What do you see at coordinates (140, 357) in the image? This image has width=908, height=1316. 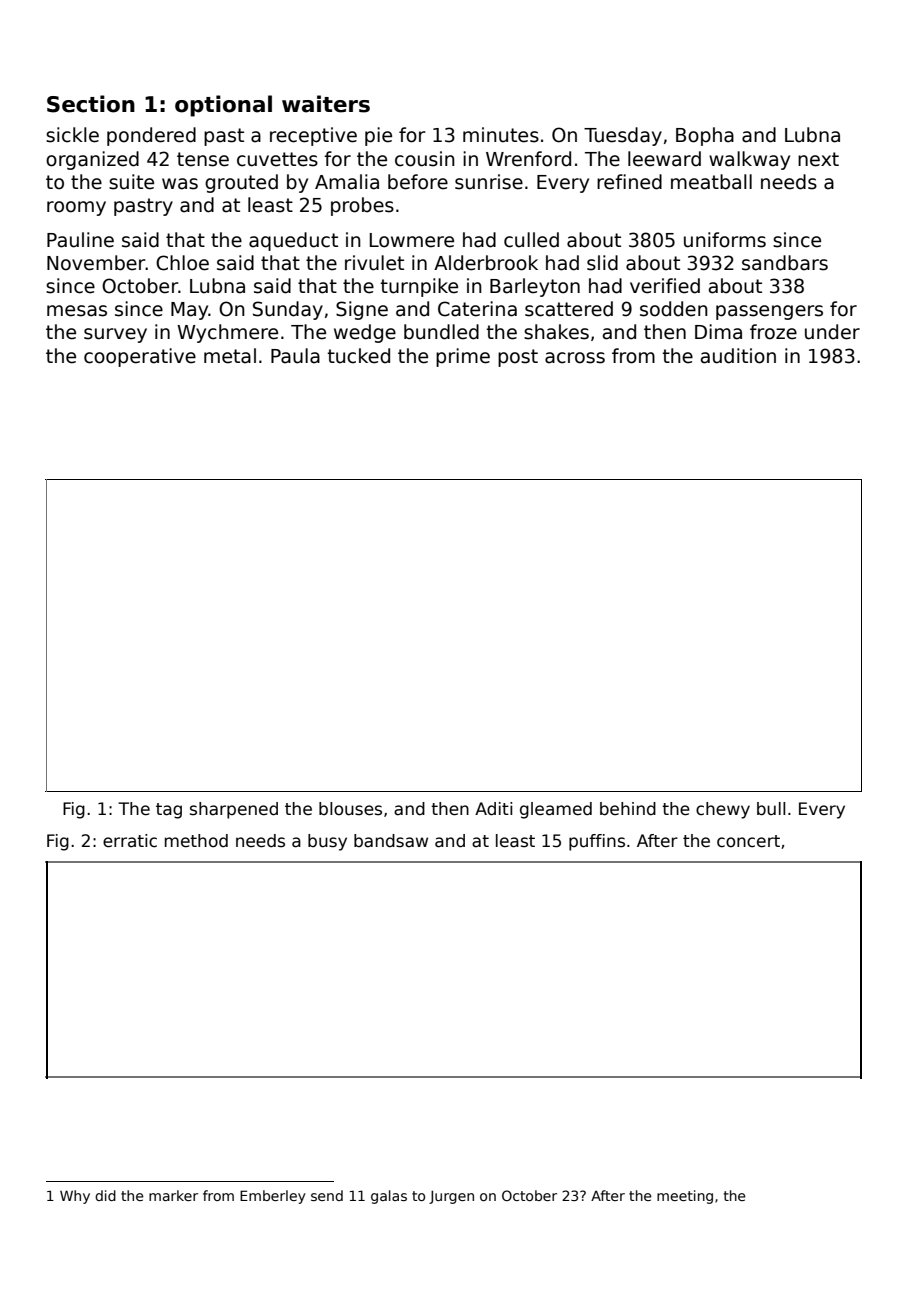 I see `cooperative` at bounding box center [140, 357].
